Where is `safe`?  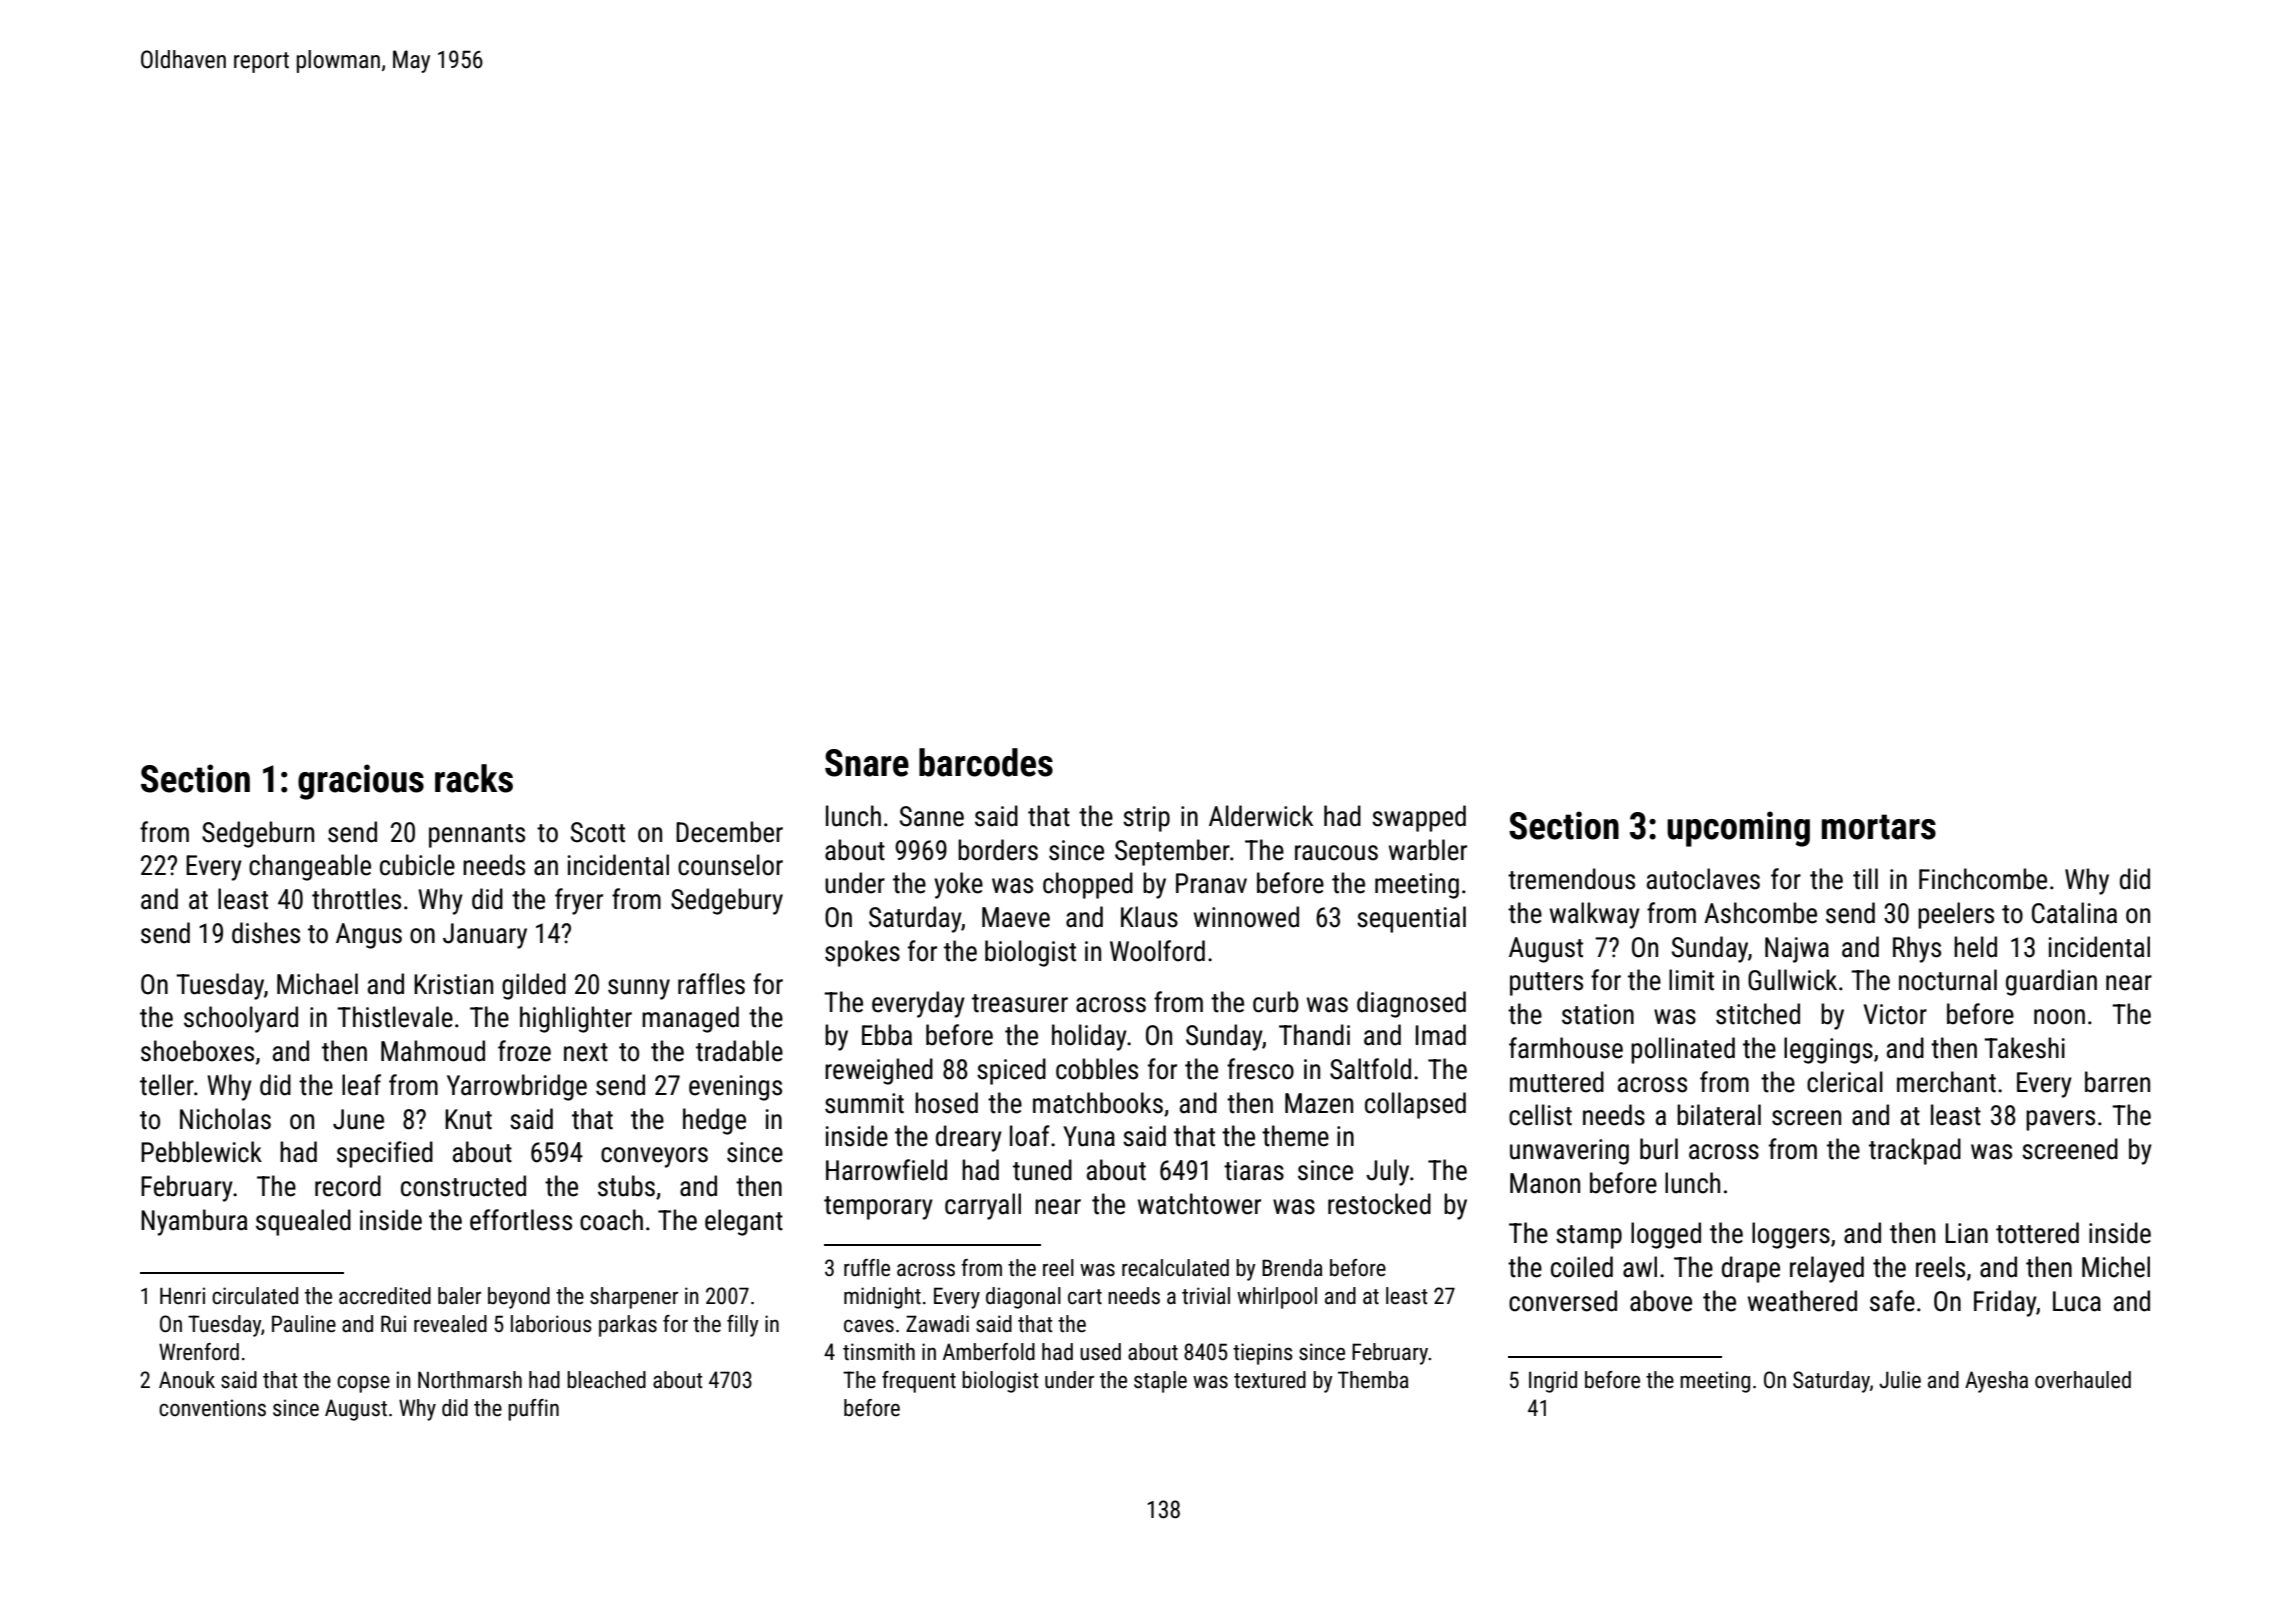 safe is located at coordinates (1892, 1301).
